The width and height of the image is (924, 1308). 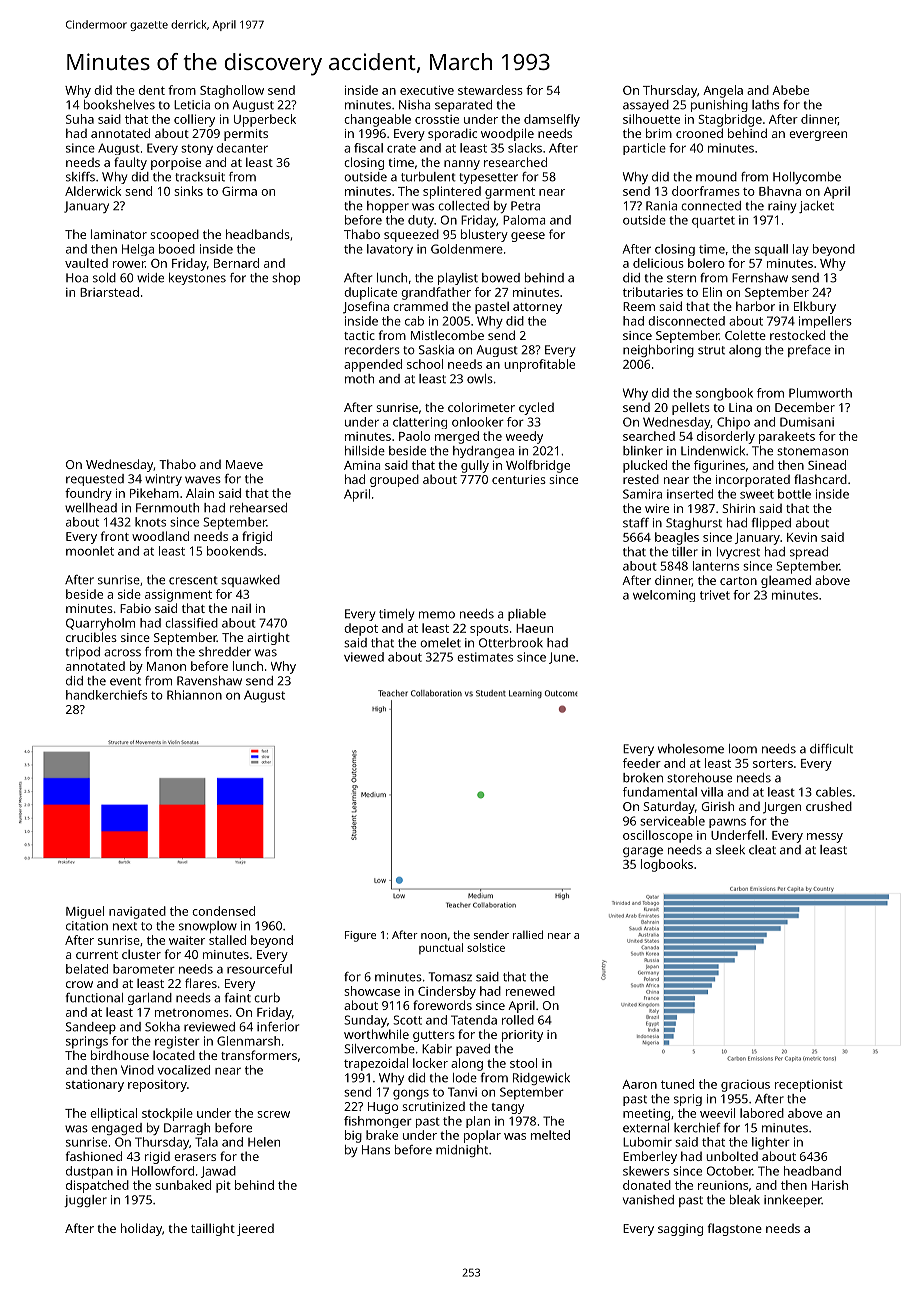 I want to click on broken, so click(x=643, y=778).
